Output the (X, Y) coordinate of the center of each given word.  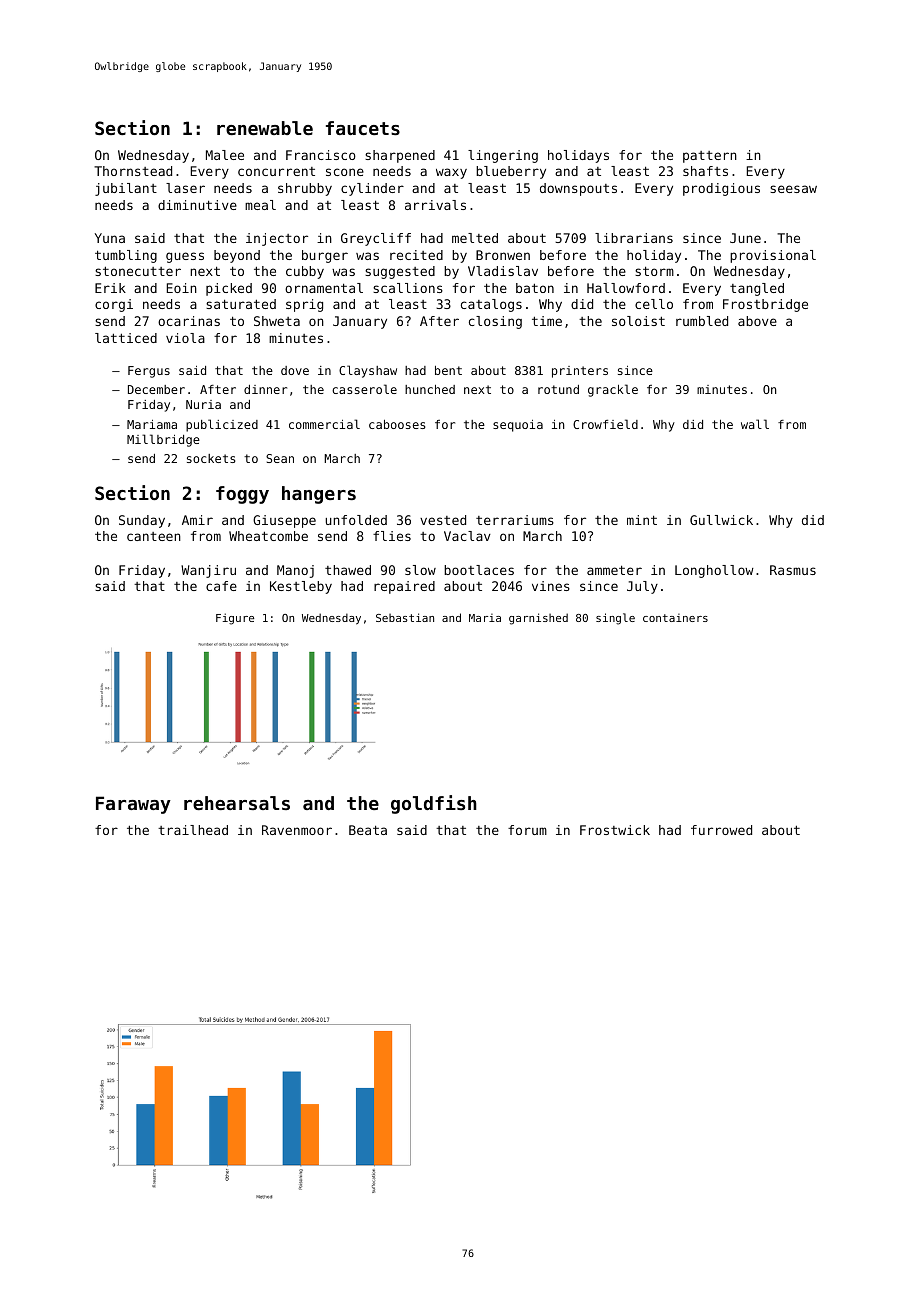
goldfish (434, 804)
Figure (235, 619)
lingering (503, 156)
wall (755, 424)
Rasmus (793, 570)
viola (185, 338)
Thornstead (133, 171)
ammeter (614, 570)
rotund (558, 389)
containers (675, 618)
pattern (710, 157)
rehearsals (237, 803)
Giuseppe (284, 521)
